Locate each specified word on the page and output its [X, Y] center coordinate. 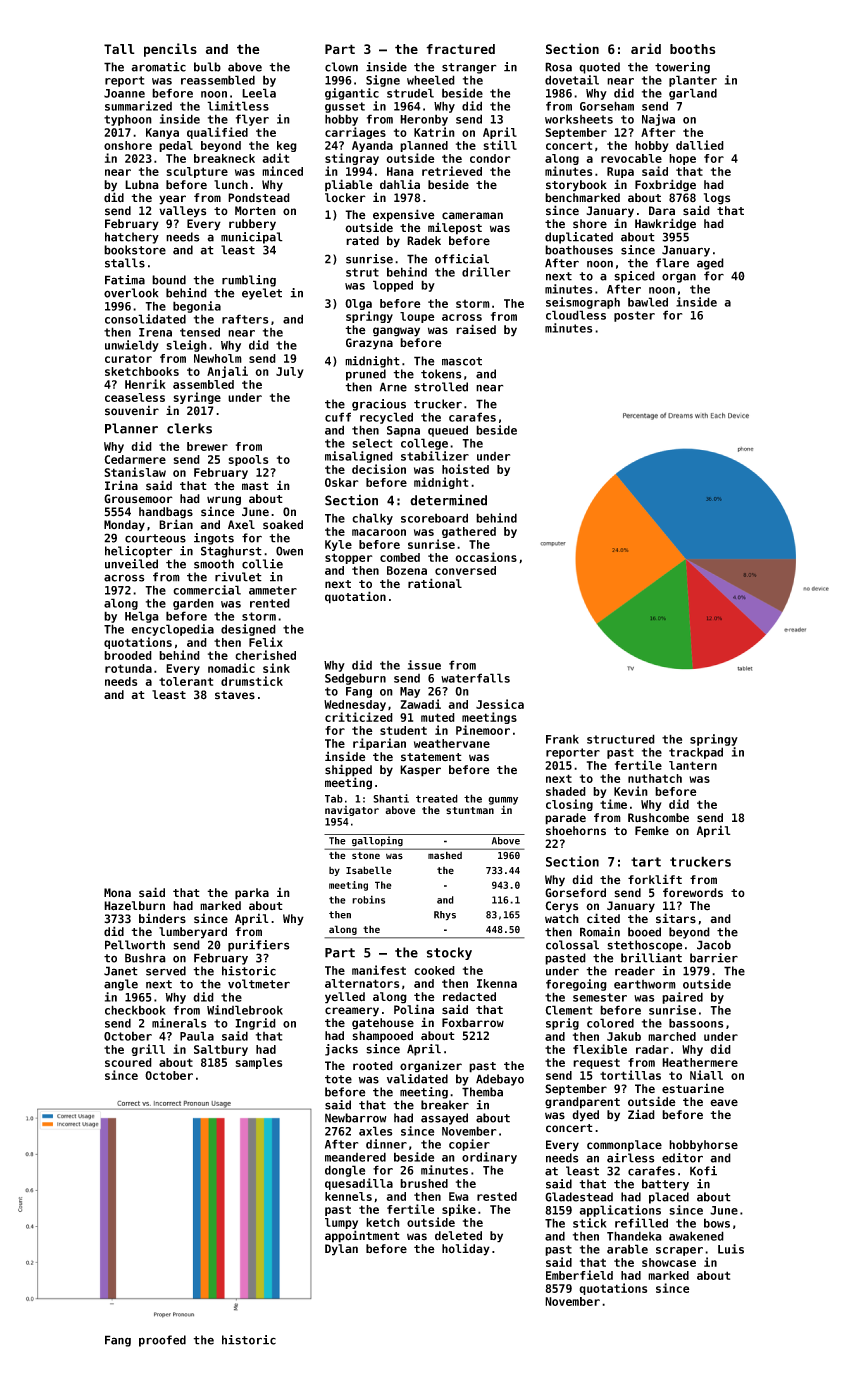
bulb [207, 67]
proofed [162, 1341]
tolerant [186, 681]
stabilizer [435, 456]
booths [692, 49]
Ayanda [372, 146]
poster [634, 316]
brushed [424, 1183]
